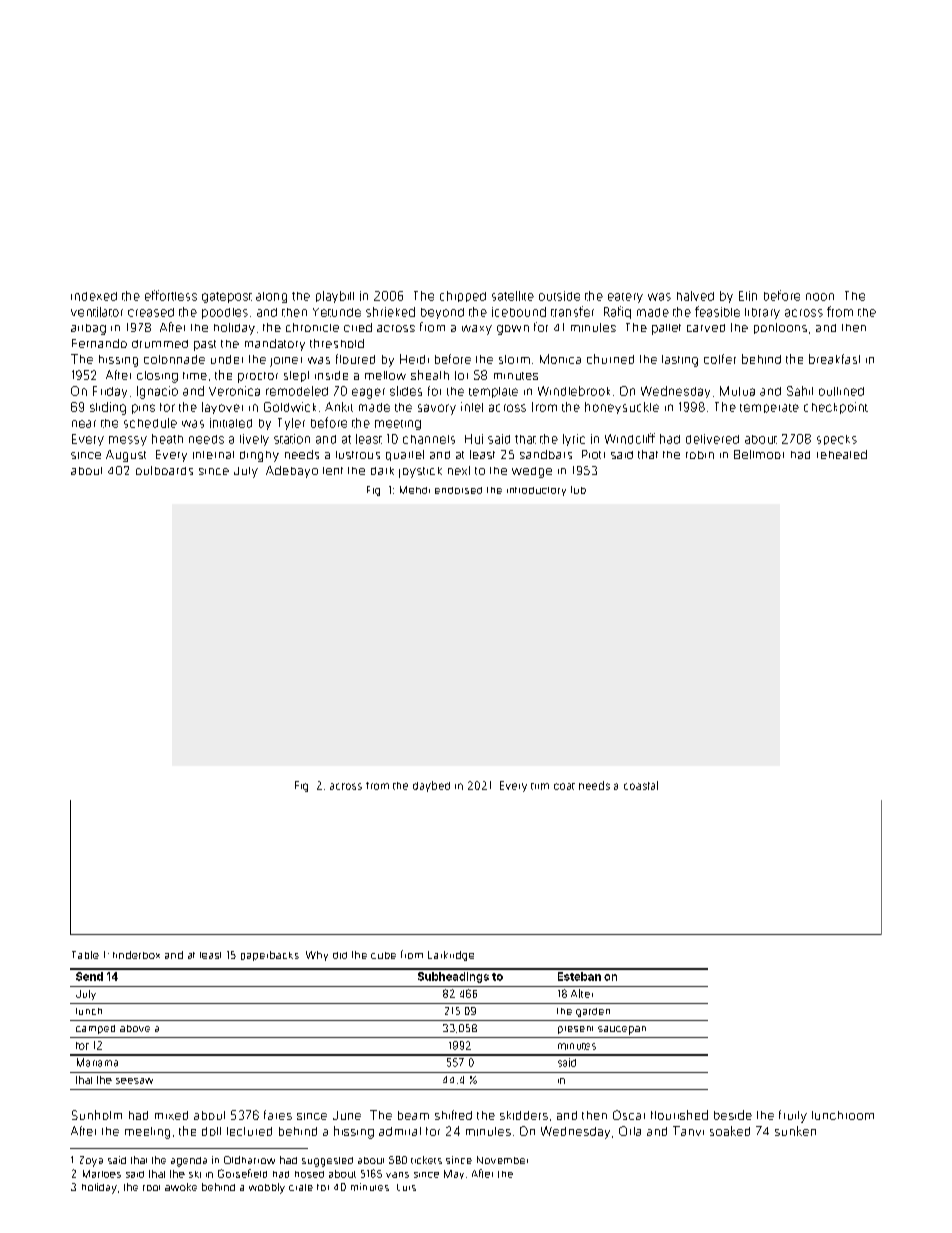 Image resolution: width=952 pixels, height=1233 pixels. I want to click on checkpoint, so click(836, 408).
